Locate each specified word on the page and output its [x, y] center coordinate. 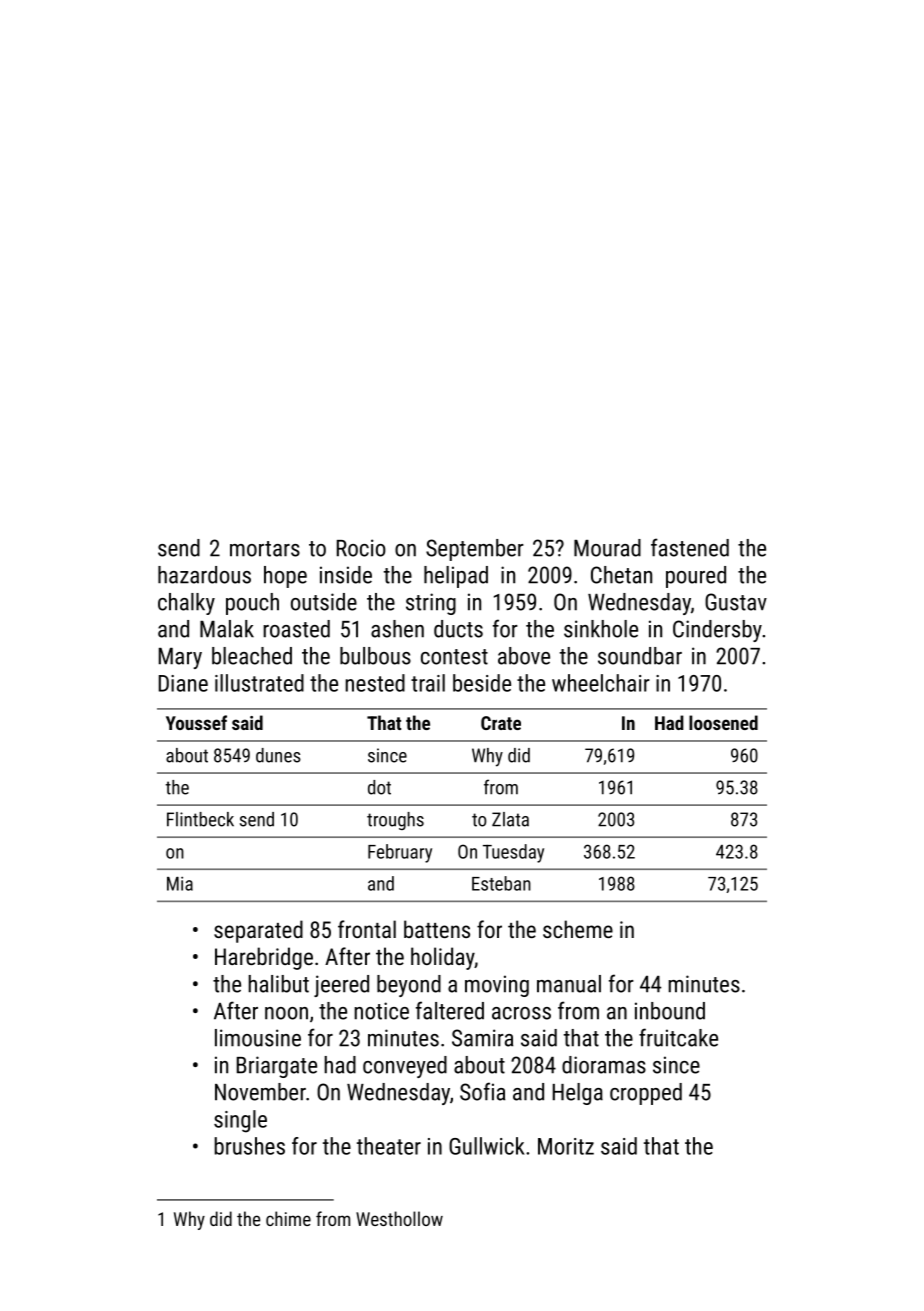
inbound [670, 1011]
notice [381, 1011]
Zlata [510, 819]
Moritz [566, 1146]
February [400, 853]
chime [288, 1218]
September [475, 550]
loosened [723, 722]
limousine [258, 1038]
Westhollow [399, 1218]
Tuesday [513, 853]
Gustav [736, 602]
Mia [180, 883]
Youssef [196, 722]
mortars [265, 549]
